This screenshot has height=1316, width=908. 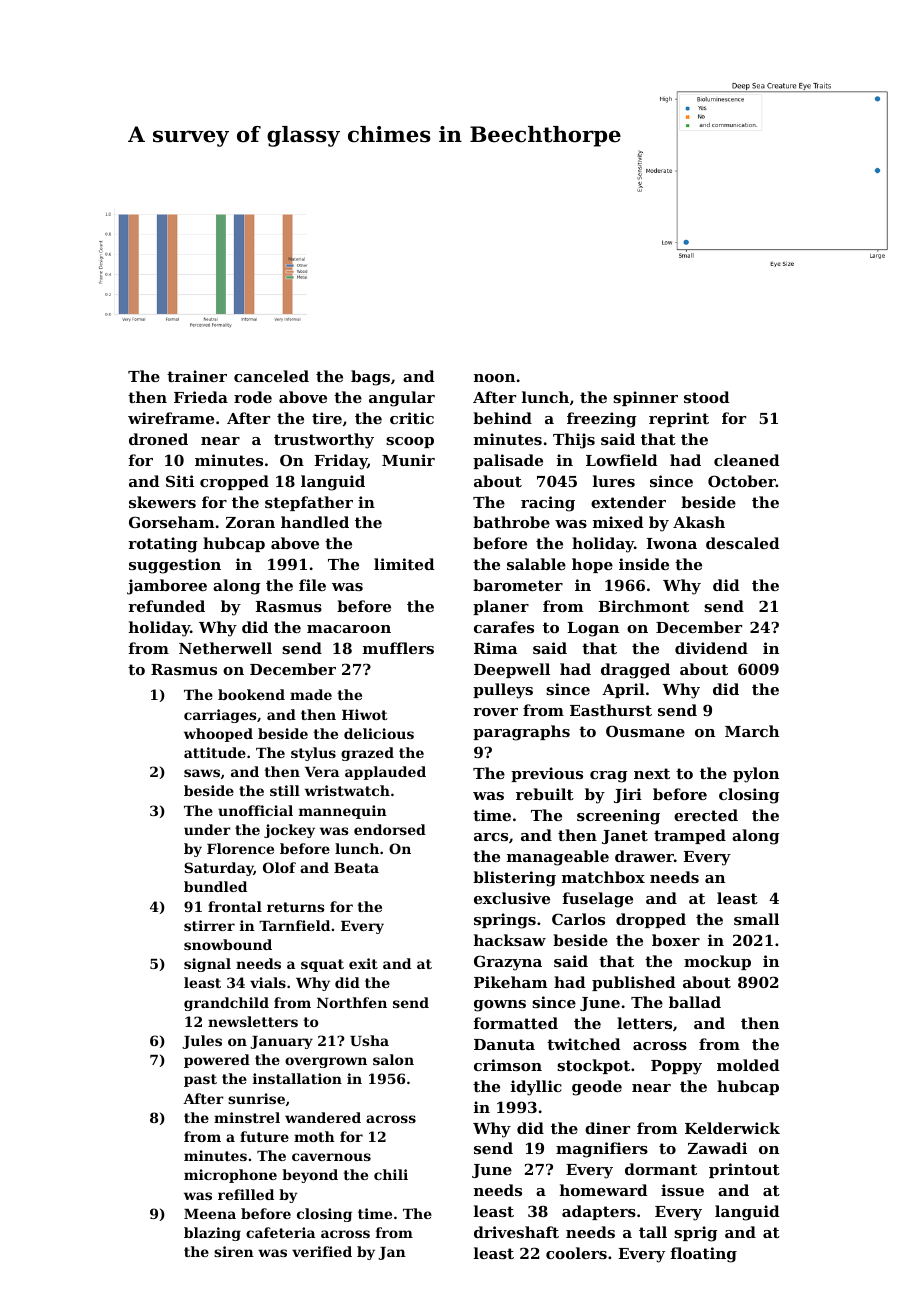 What do you see at coordinates (225, 648) in the screenshot?
I see `Netherwell` at bounding box center [225, 648].
